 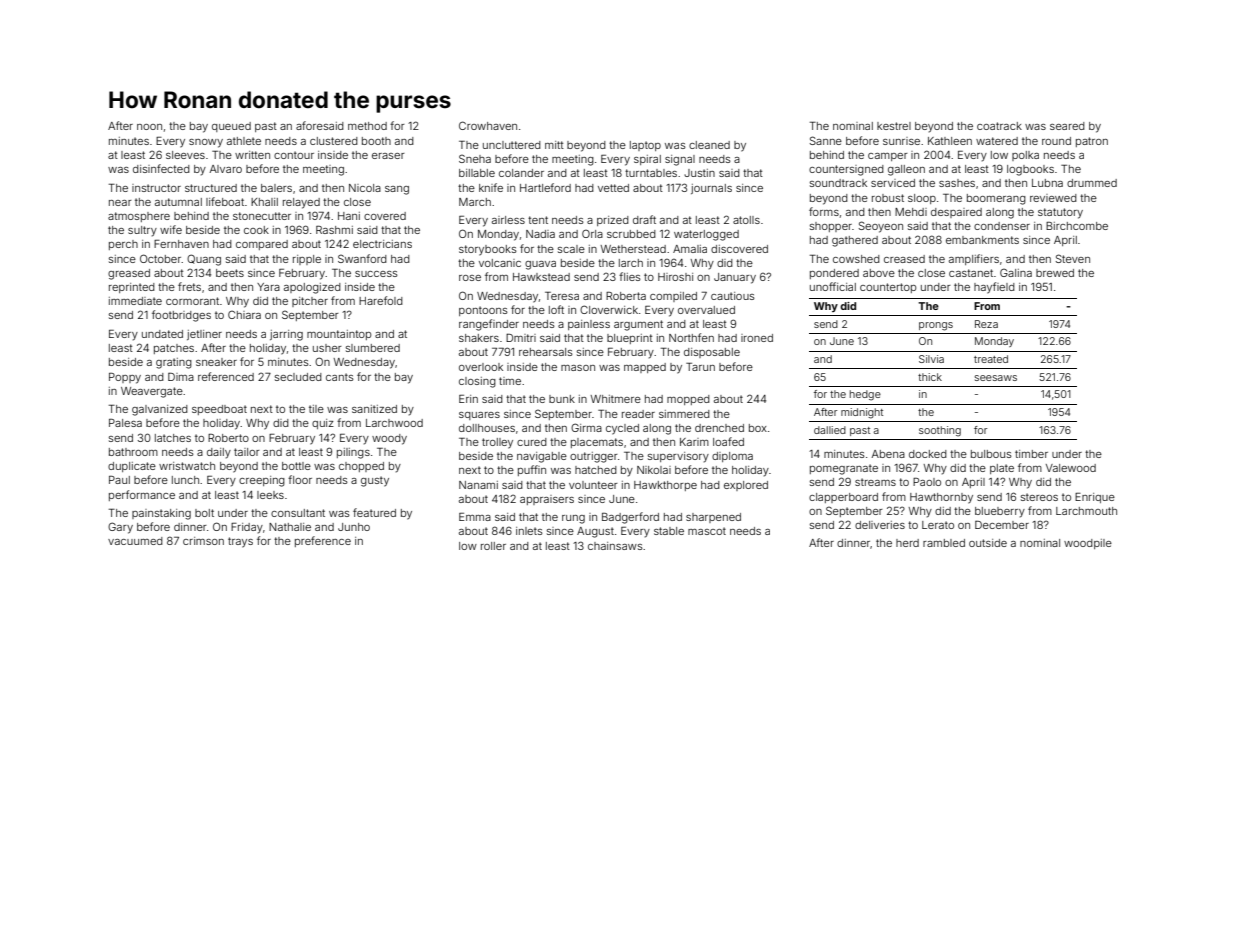 What do you see at coordinates (843, 498) in the document?
I see `clapperboard` at bounding box center [843, 498].
